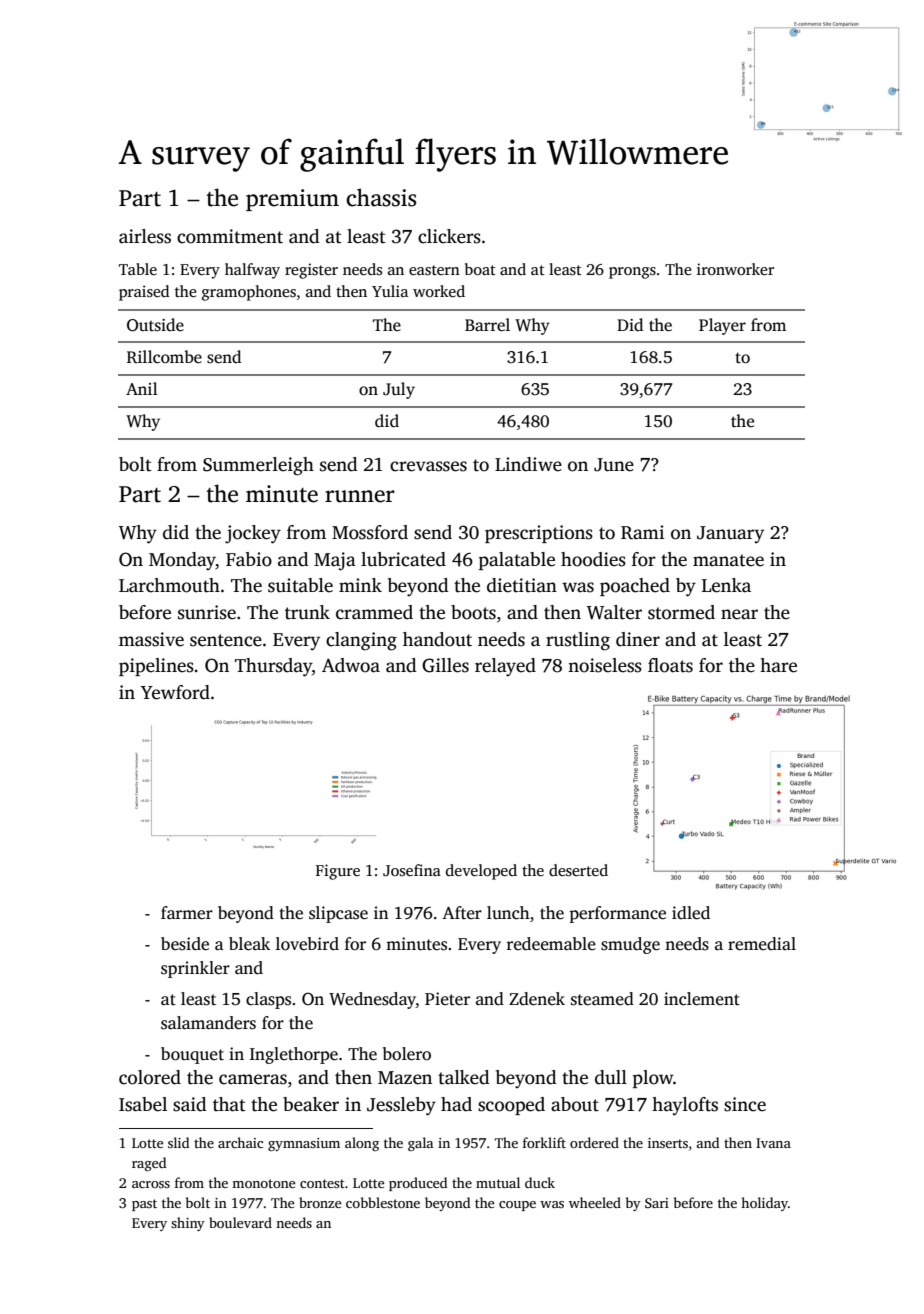  What do you see at coordinates (240, 1142) in the screenshot?
I see `archaic` at bounding box center [240, 1142].
